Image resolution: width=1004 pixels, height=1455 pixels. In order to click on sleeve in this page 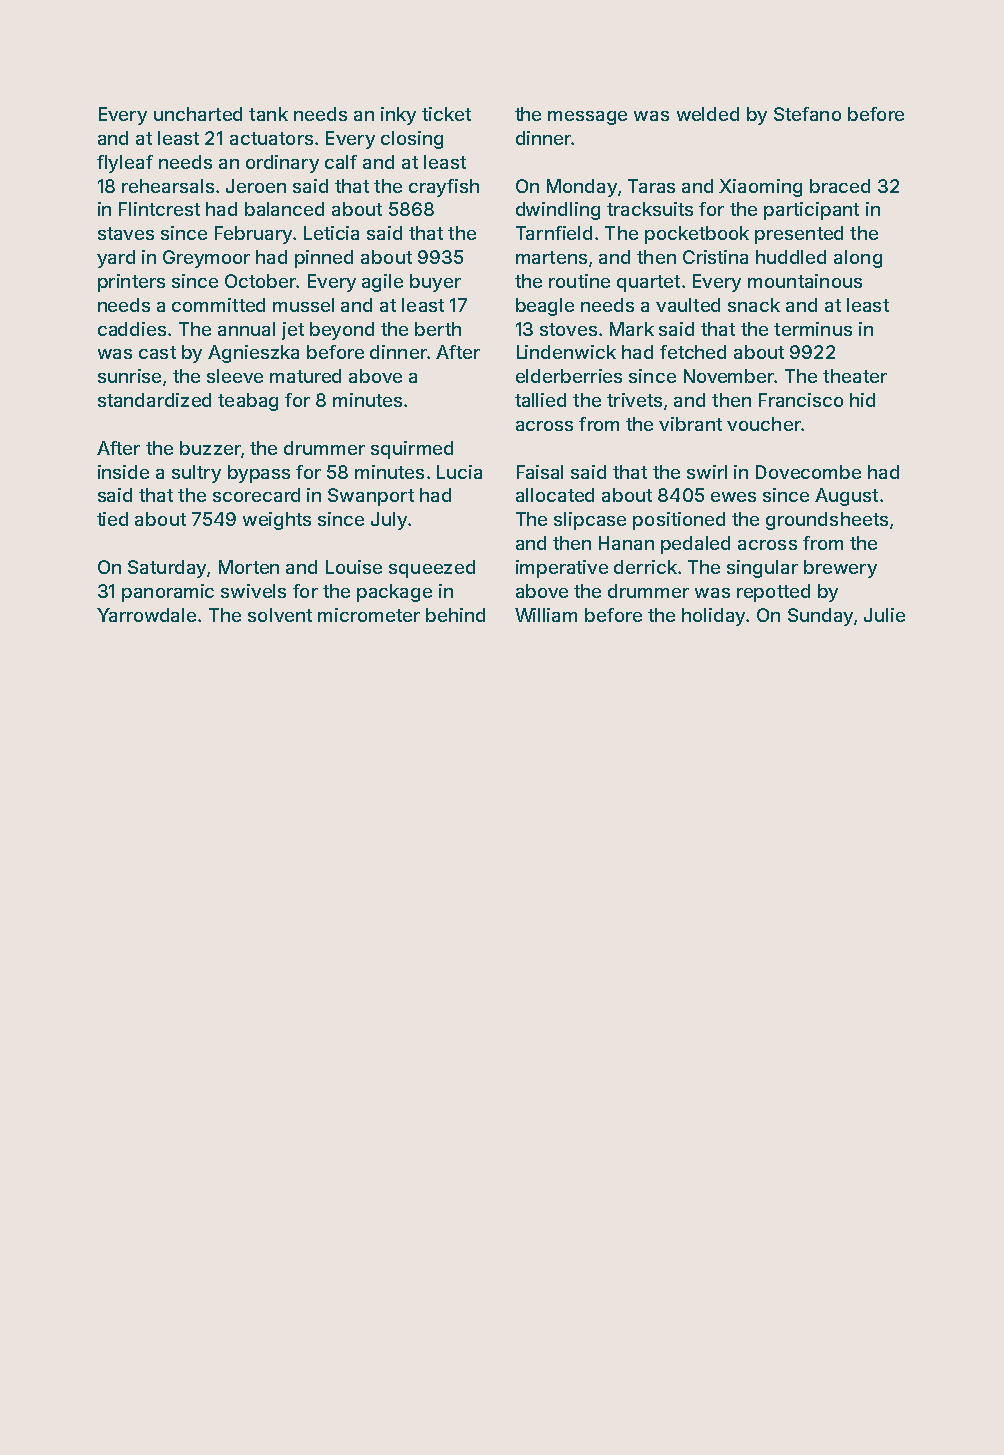, I will do `click(235, 376)`.
